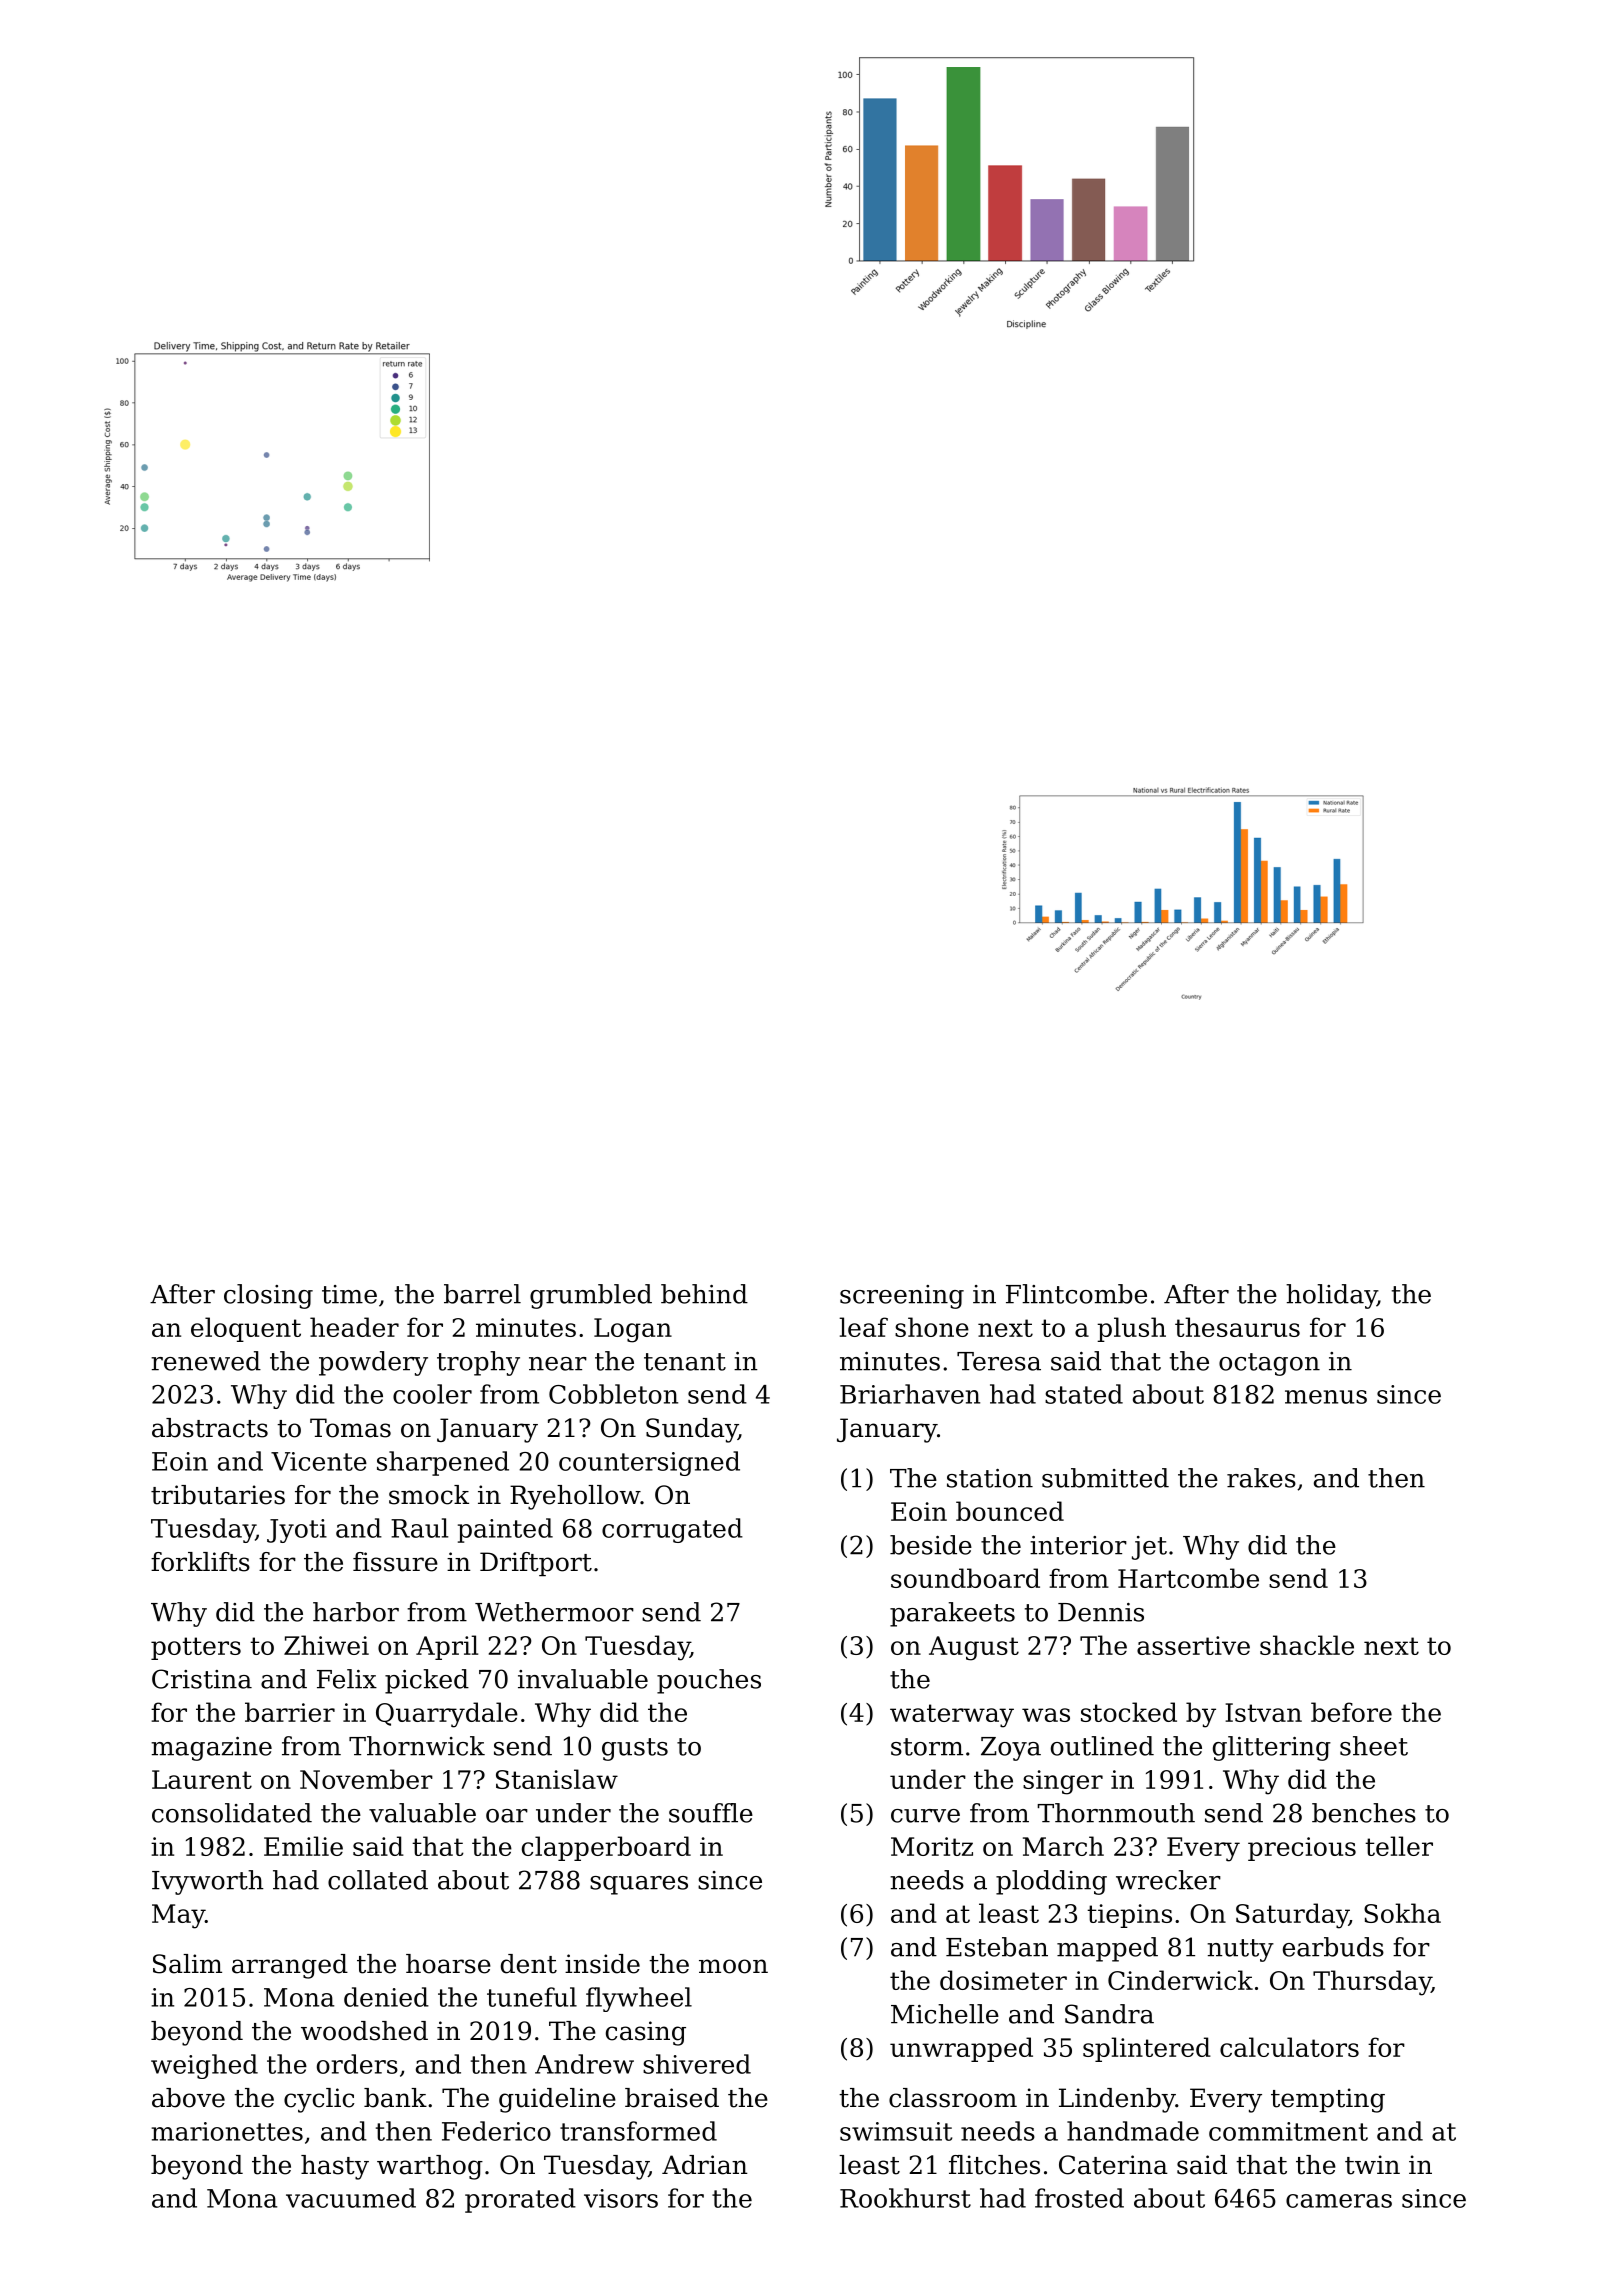 The height and width of the screenshot is (2292, 1620). I want to click on smock, so click(429, 1495).
